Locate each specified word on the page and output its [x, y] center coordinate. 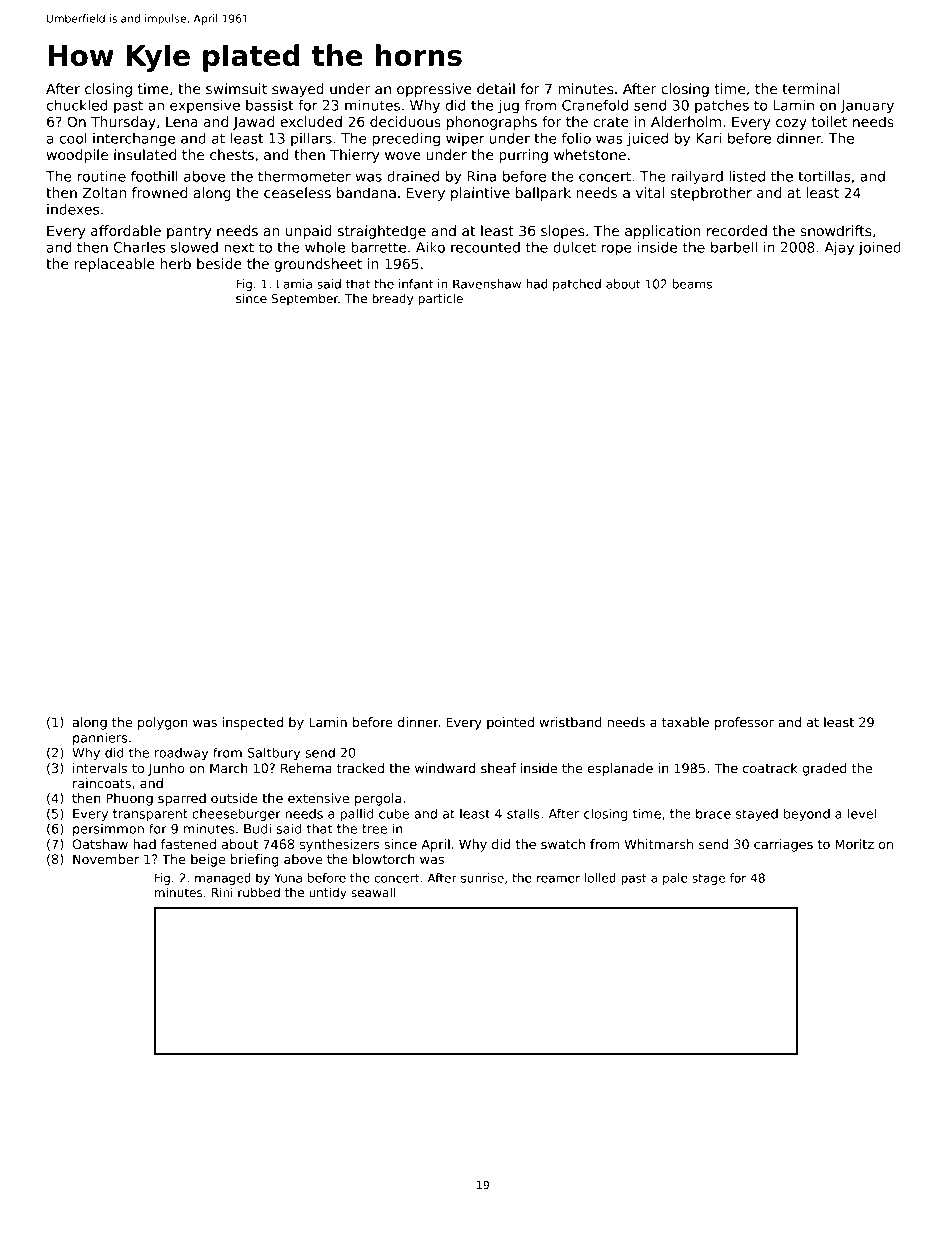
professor [744, 723]
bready [393, 299]
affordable [126, 230]
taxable [685, 722]
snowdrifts [835, 230]
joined [880, 249]
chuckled [77, 105]
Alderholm [686, 121]
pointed [510, 723]
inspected [253, 723]
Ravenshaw [487, 284]
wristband [570, 722]
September [305, 299]
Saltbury [273, 753]
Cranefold [595, 105]
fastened [188, 844]
